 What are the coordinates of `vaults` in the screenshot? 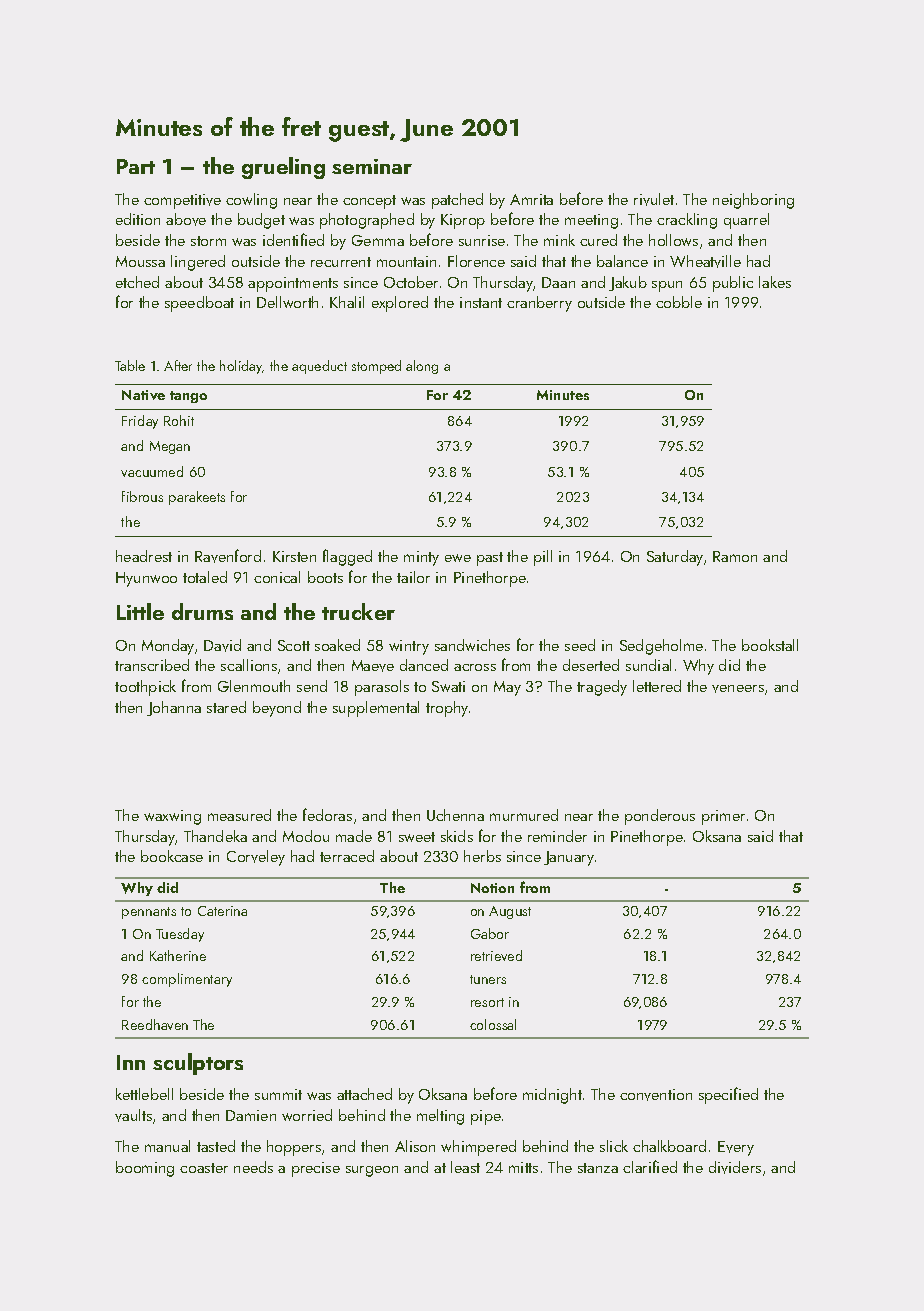 It's located at (133, 1115).
